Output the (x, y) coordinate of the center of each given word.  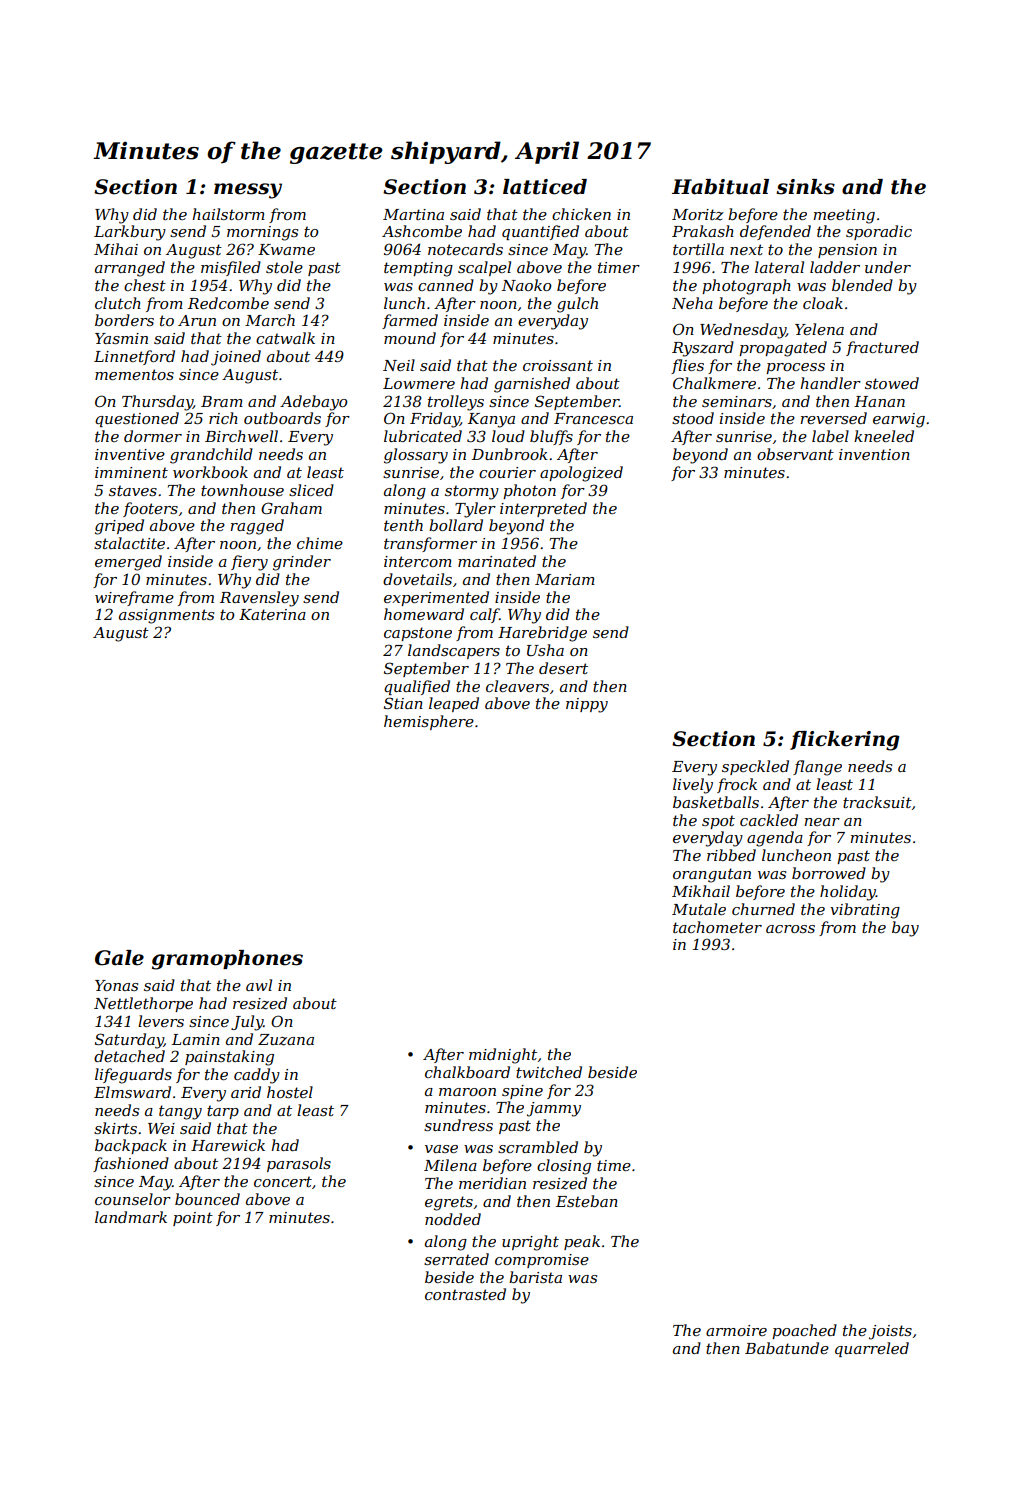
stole (284, 267)
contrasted (465, 1294)
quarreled (872, 1349)
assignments (166, 616)
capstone (418, 634)
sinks (805, 187)
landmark (131, 1217)
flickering (845, 741)
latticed (545, 187)
